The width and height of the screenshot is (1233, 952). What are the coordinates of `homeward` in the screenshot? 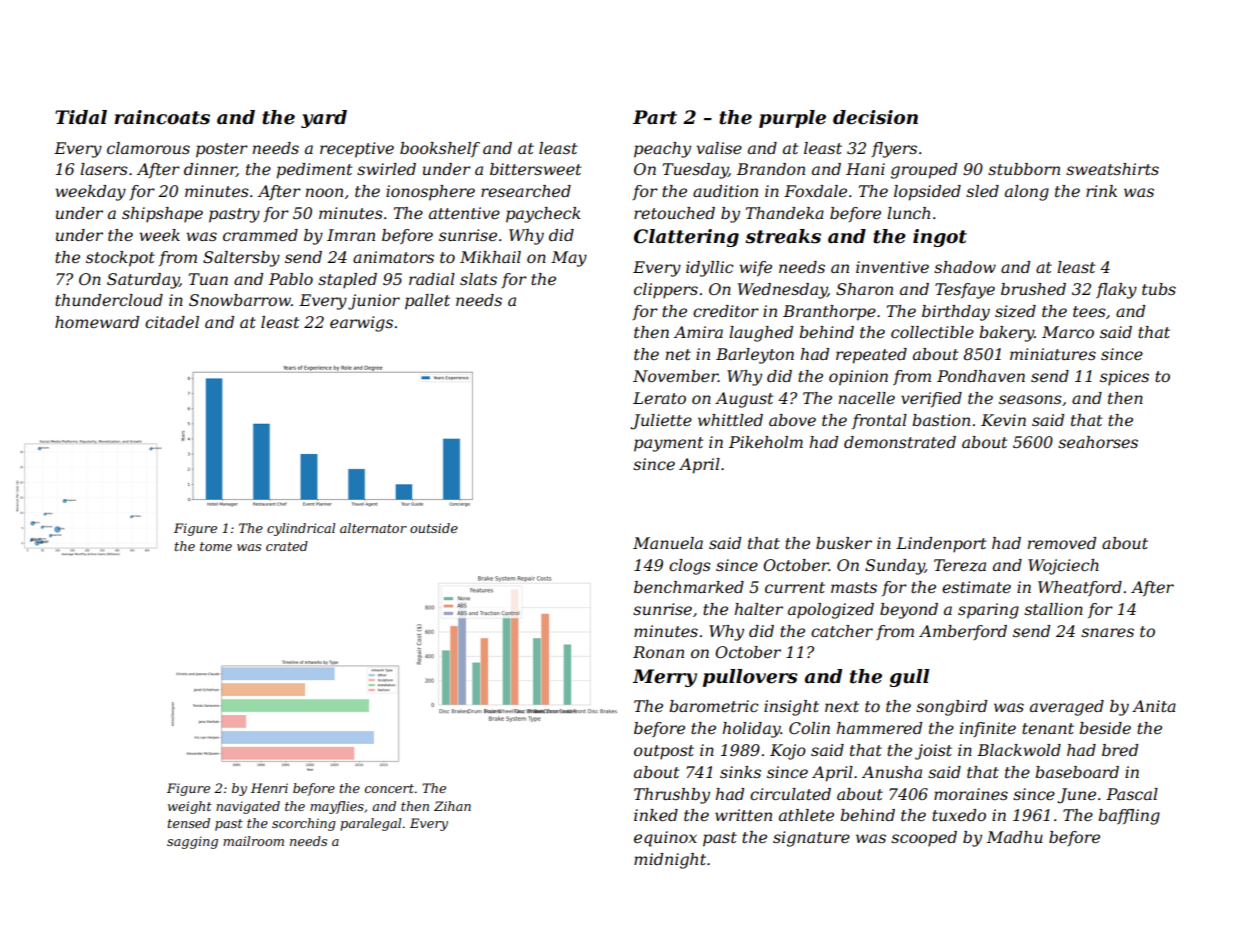 It's located at (97, 322).
